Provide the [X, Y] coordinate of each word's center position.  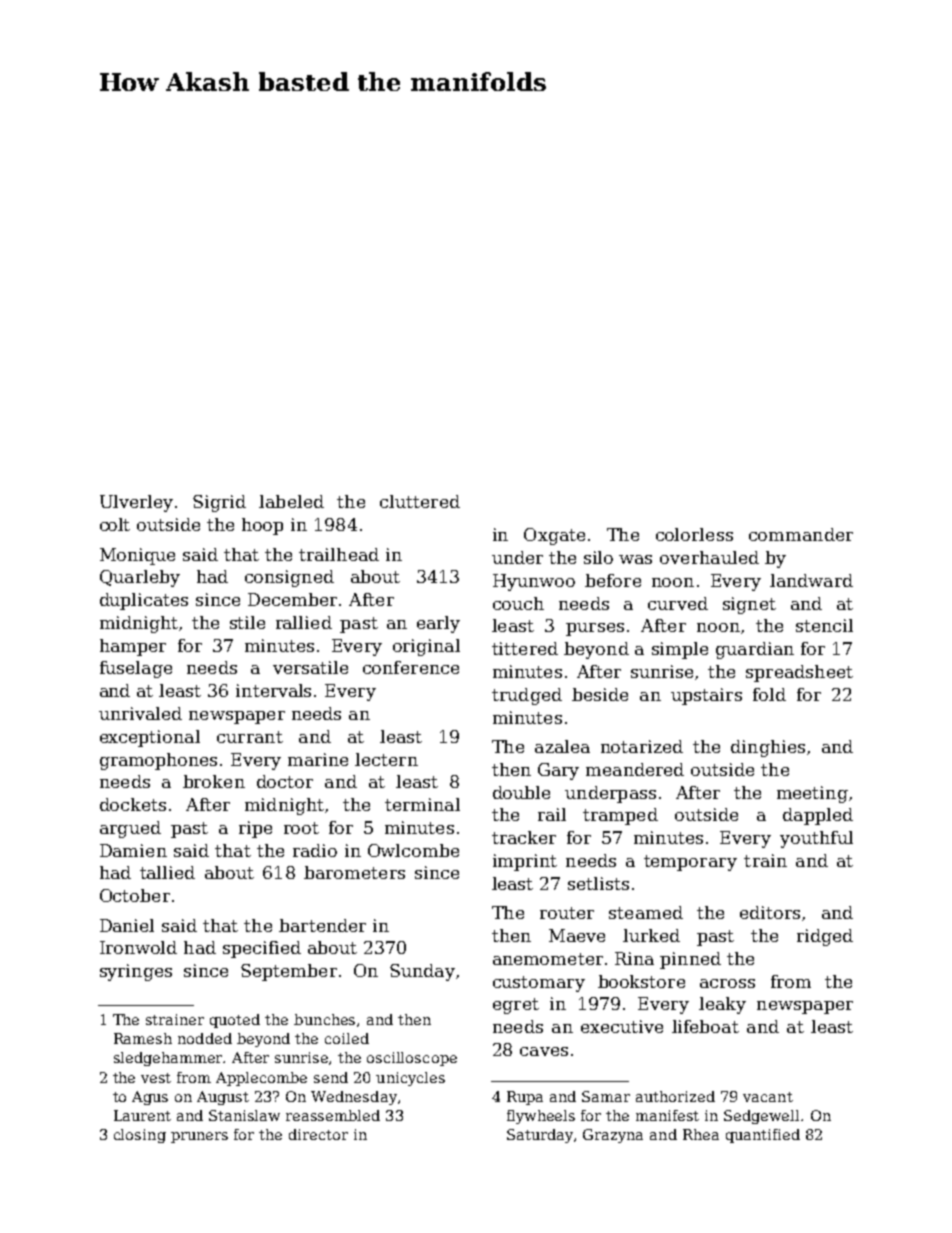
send [331, 1077]
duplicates [144, 601]
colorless [694, 534]
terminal [422, 804]
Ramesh [143, 1038]
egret [516, 1006]
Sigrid [219, 503]
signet [749, 605]
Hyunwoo [534, 582]
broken [214, 781]
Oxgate [554, 536]
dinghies [768, 748]
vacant [768, 1097]
